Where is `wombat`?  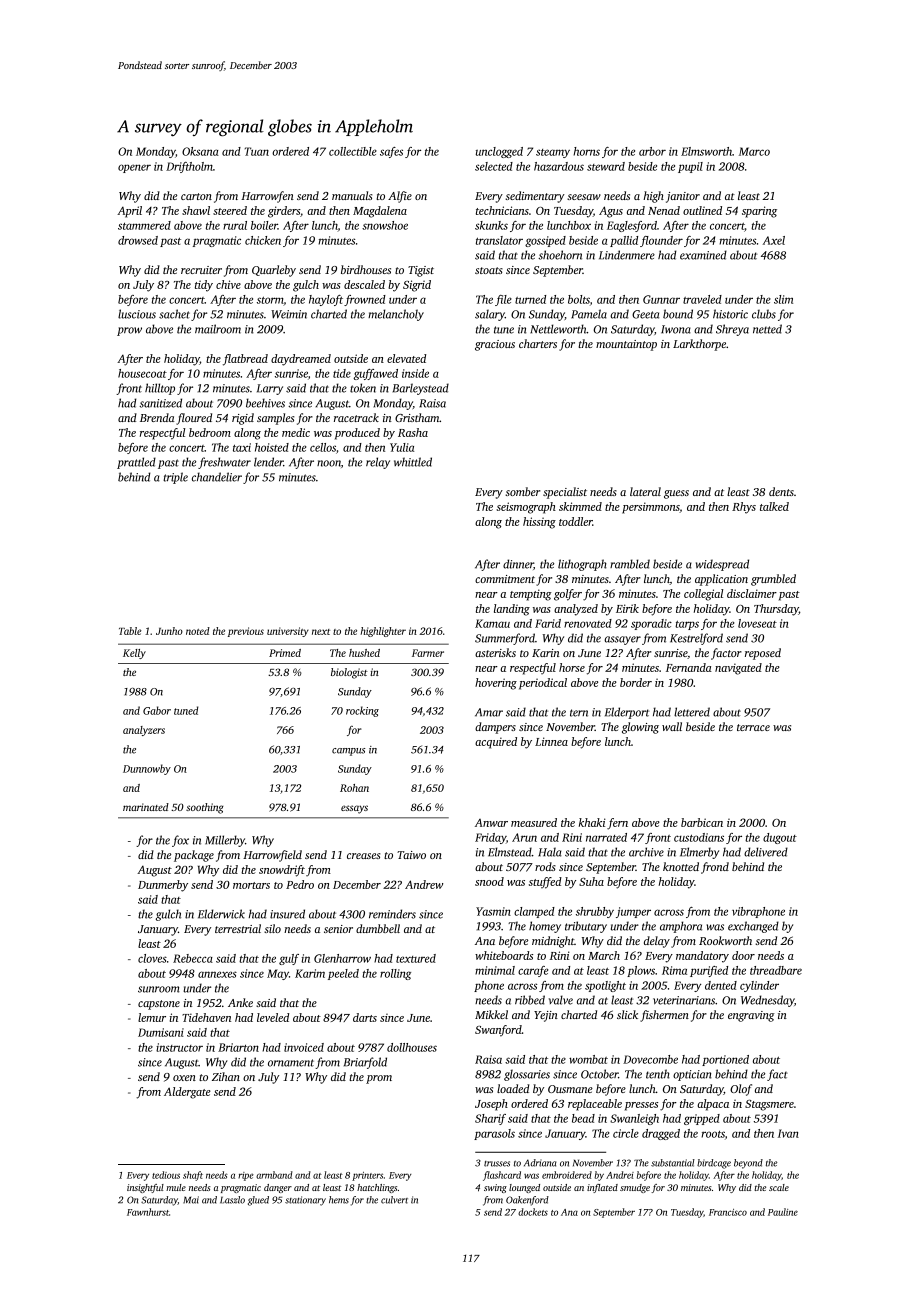 wombat is located at coordinates (588, 1059).
